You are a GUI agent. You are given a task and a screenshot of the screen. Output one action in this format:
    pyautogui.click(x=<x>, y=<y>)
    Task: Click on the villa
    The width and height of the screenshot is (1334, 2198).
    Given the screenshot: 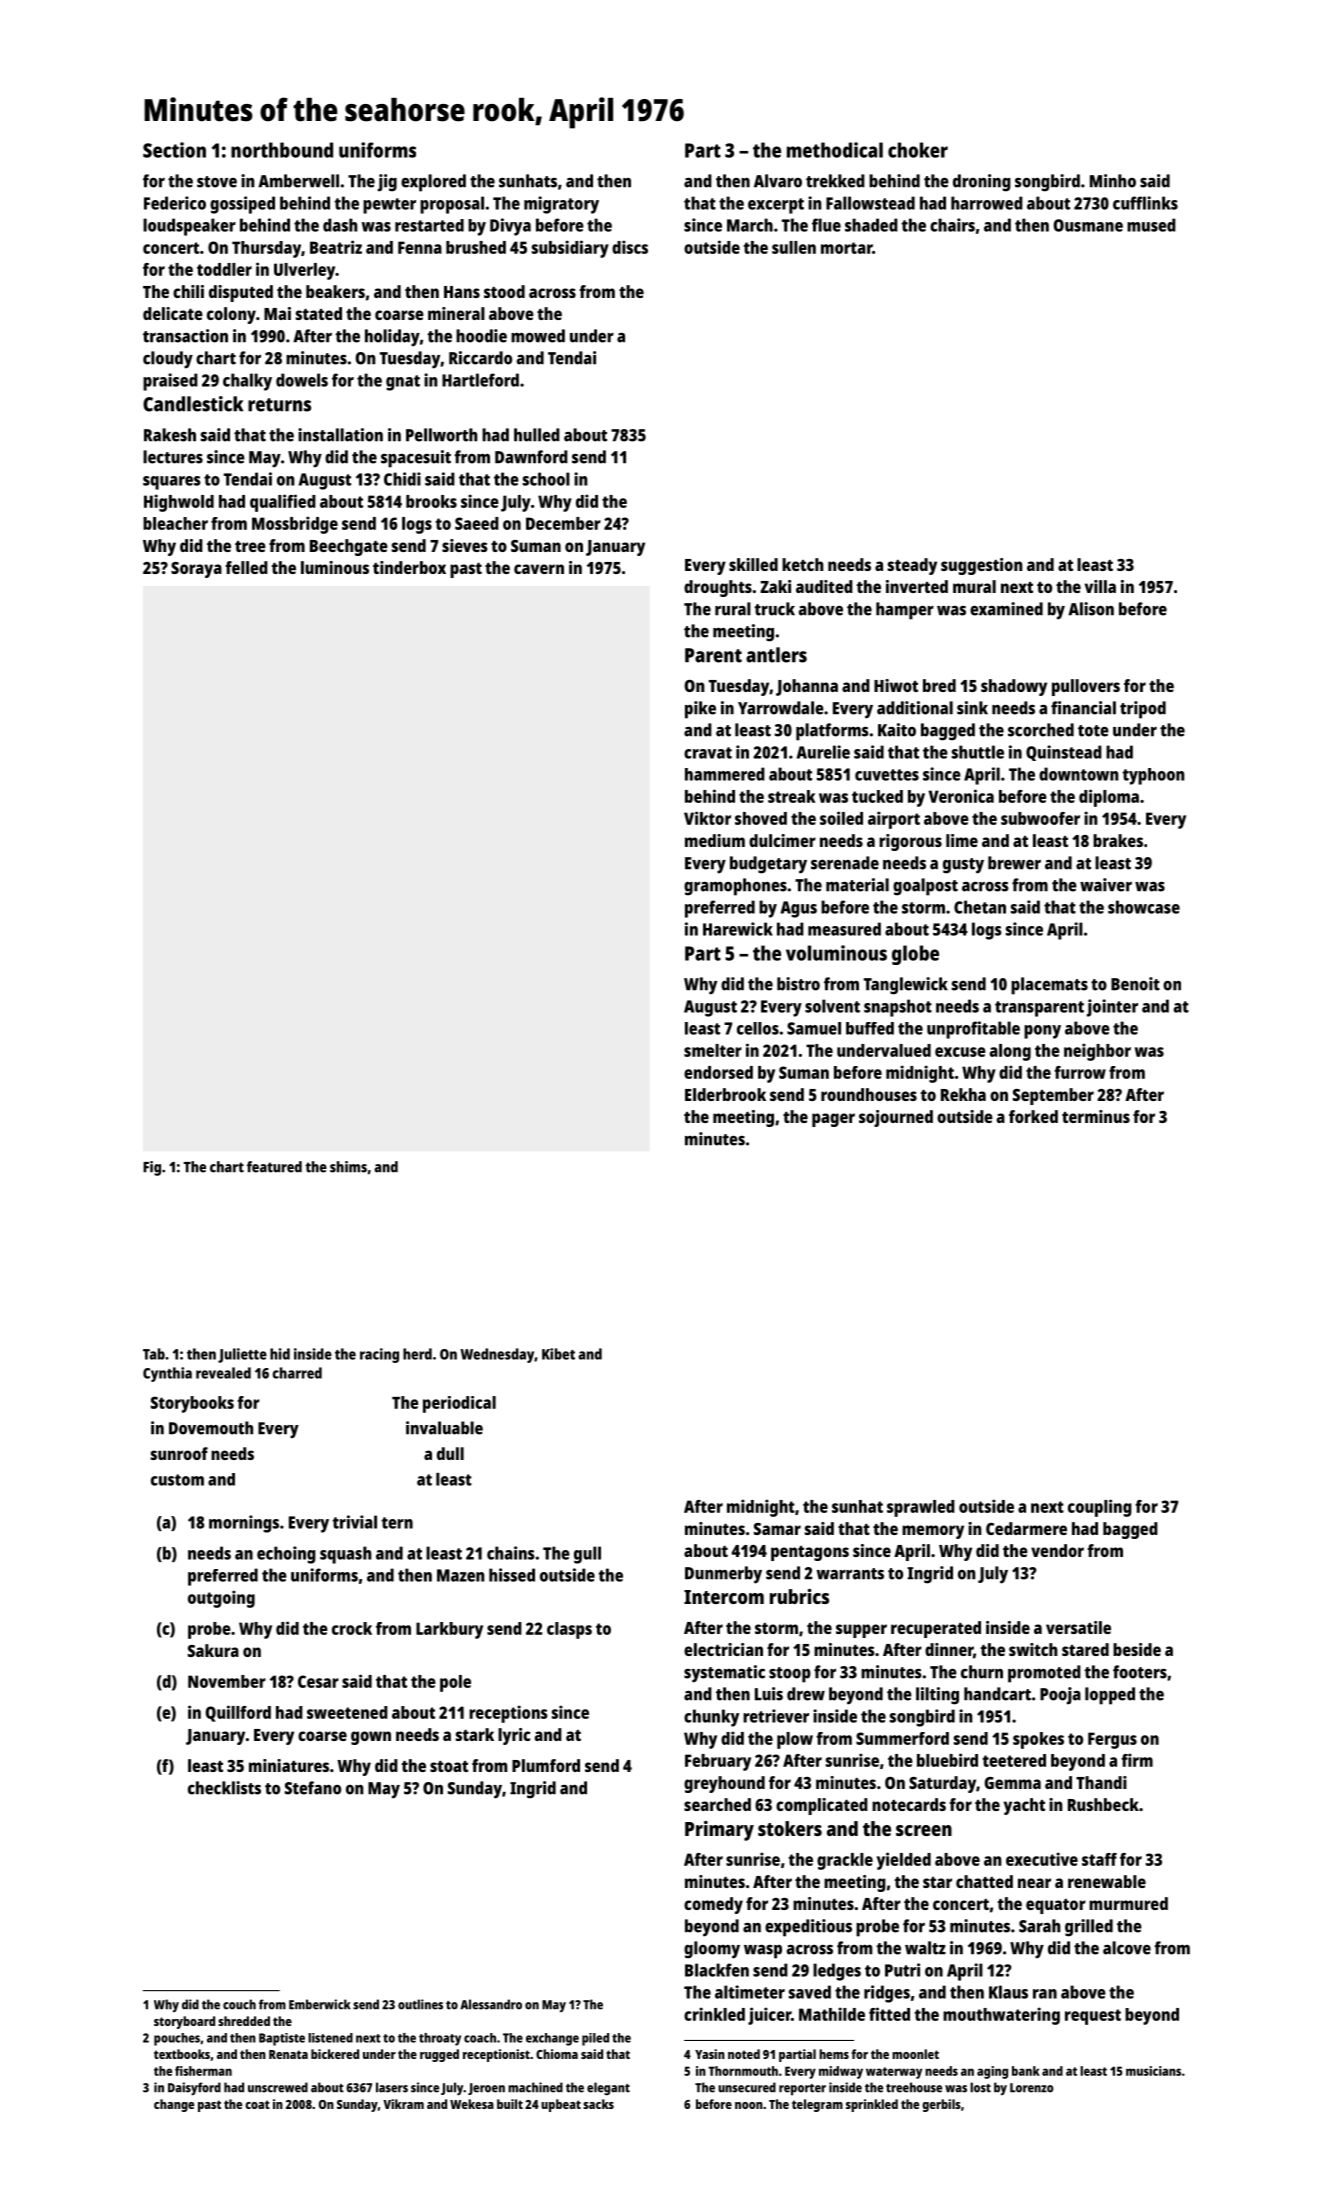 What is the action you would take?
    pyautogui.click(x=1100, y=586)
